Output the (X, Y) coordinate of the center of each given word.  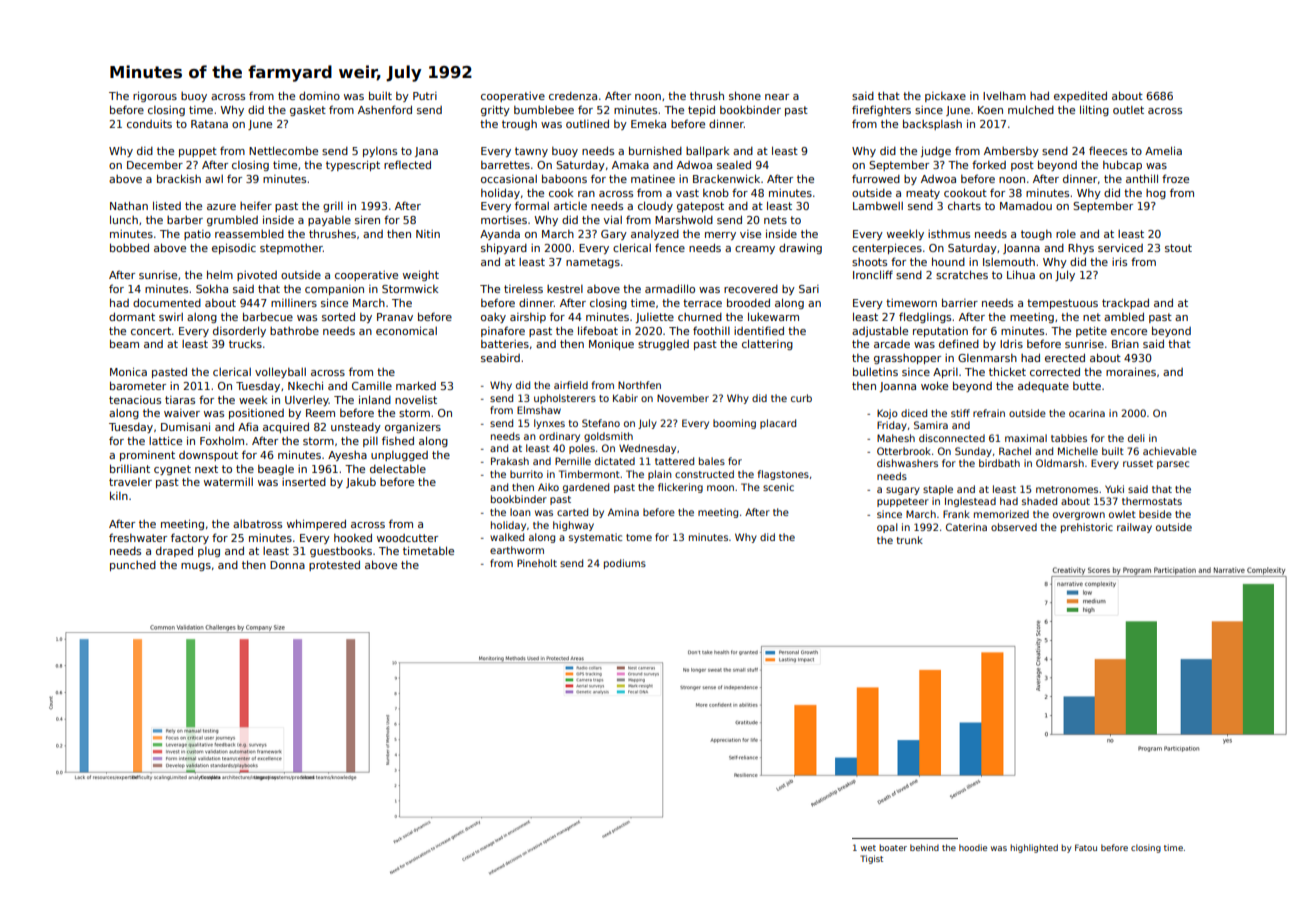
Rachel (1015, 451)
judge (936, 151)
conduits (149, 124)
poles (582, 449)
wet (868, 848)
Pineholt (537, 563)
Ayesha (347, 456)
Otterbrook (904, 451)
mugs (196, 567)
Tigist (871, 859)
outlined (587, 123)
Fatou (1086, 847)
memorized (1001, 514)
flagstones (783, 475)
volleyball (280, 372)
